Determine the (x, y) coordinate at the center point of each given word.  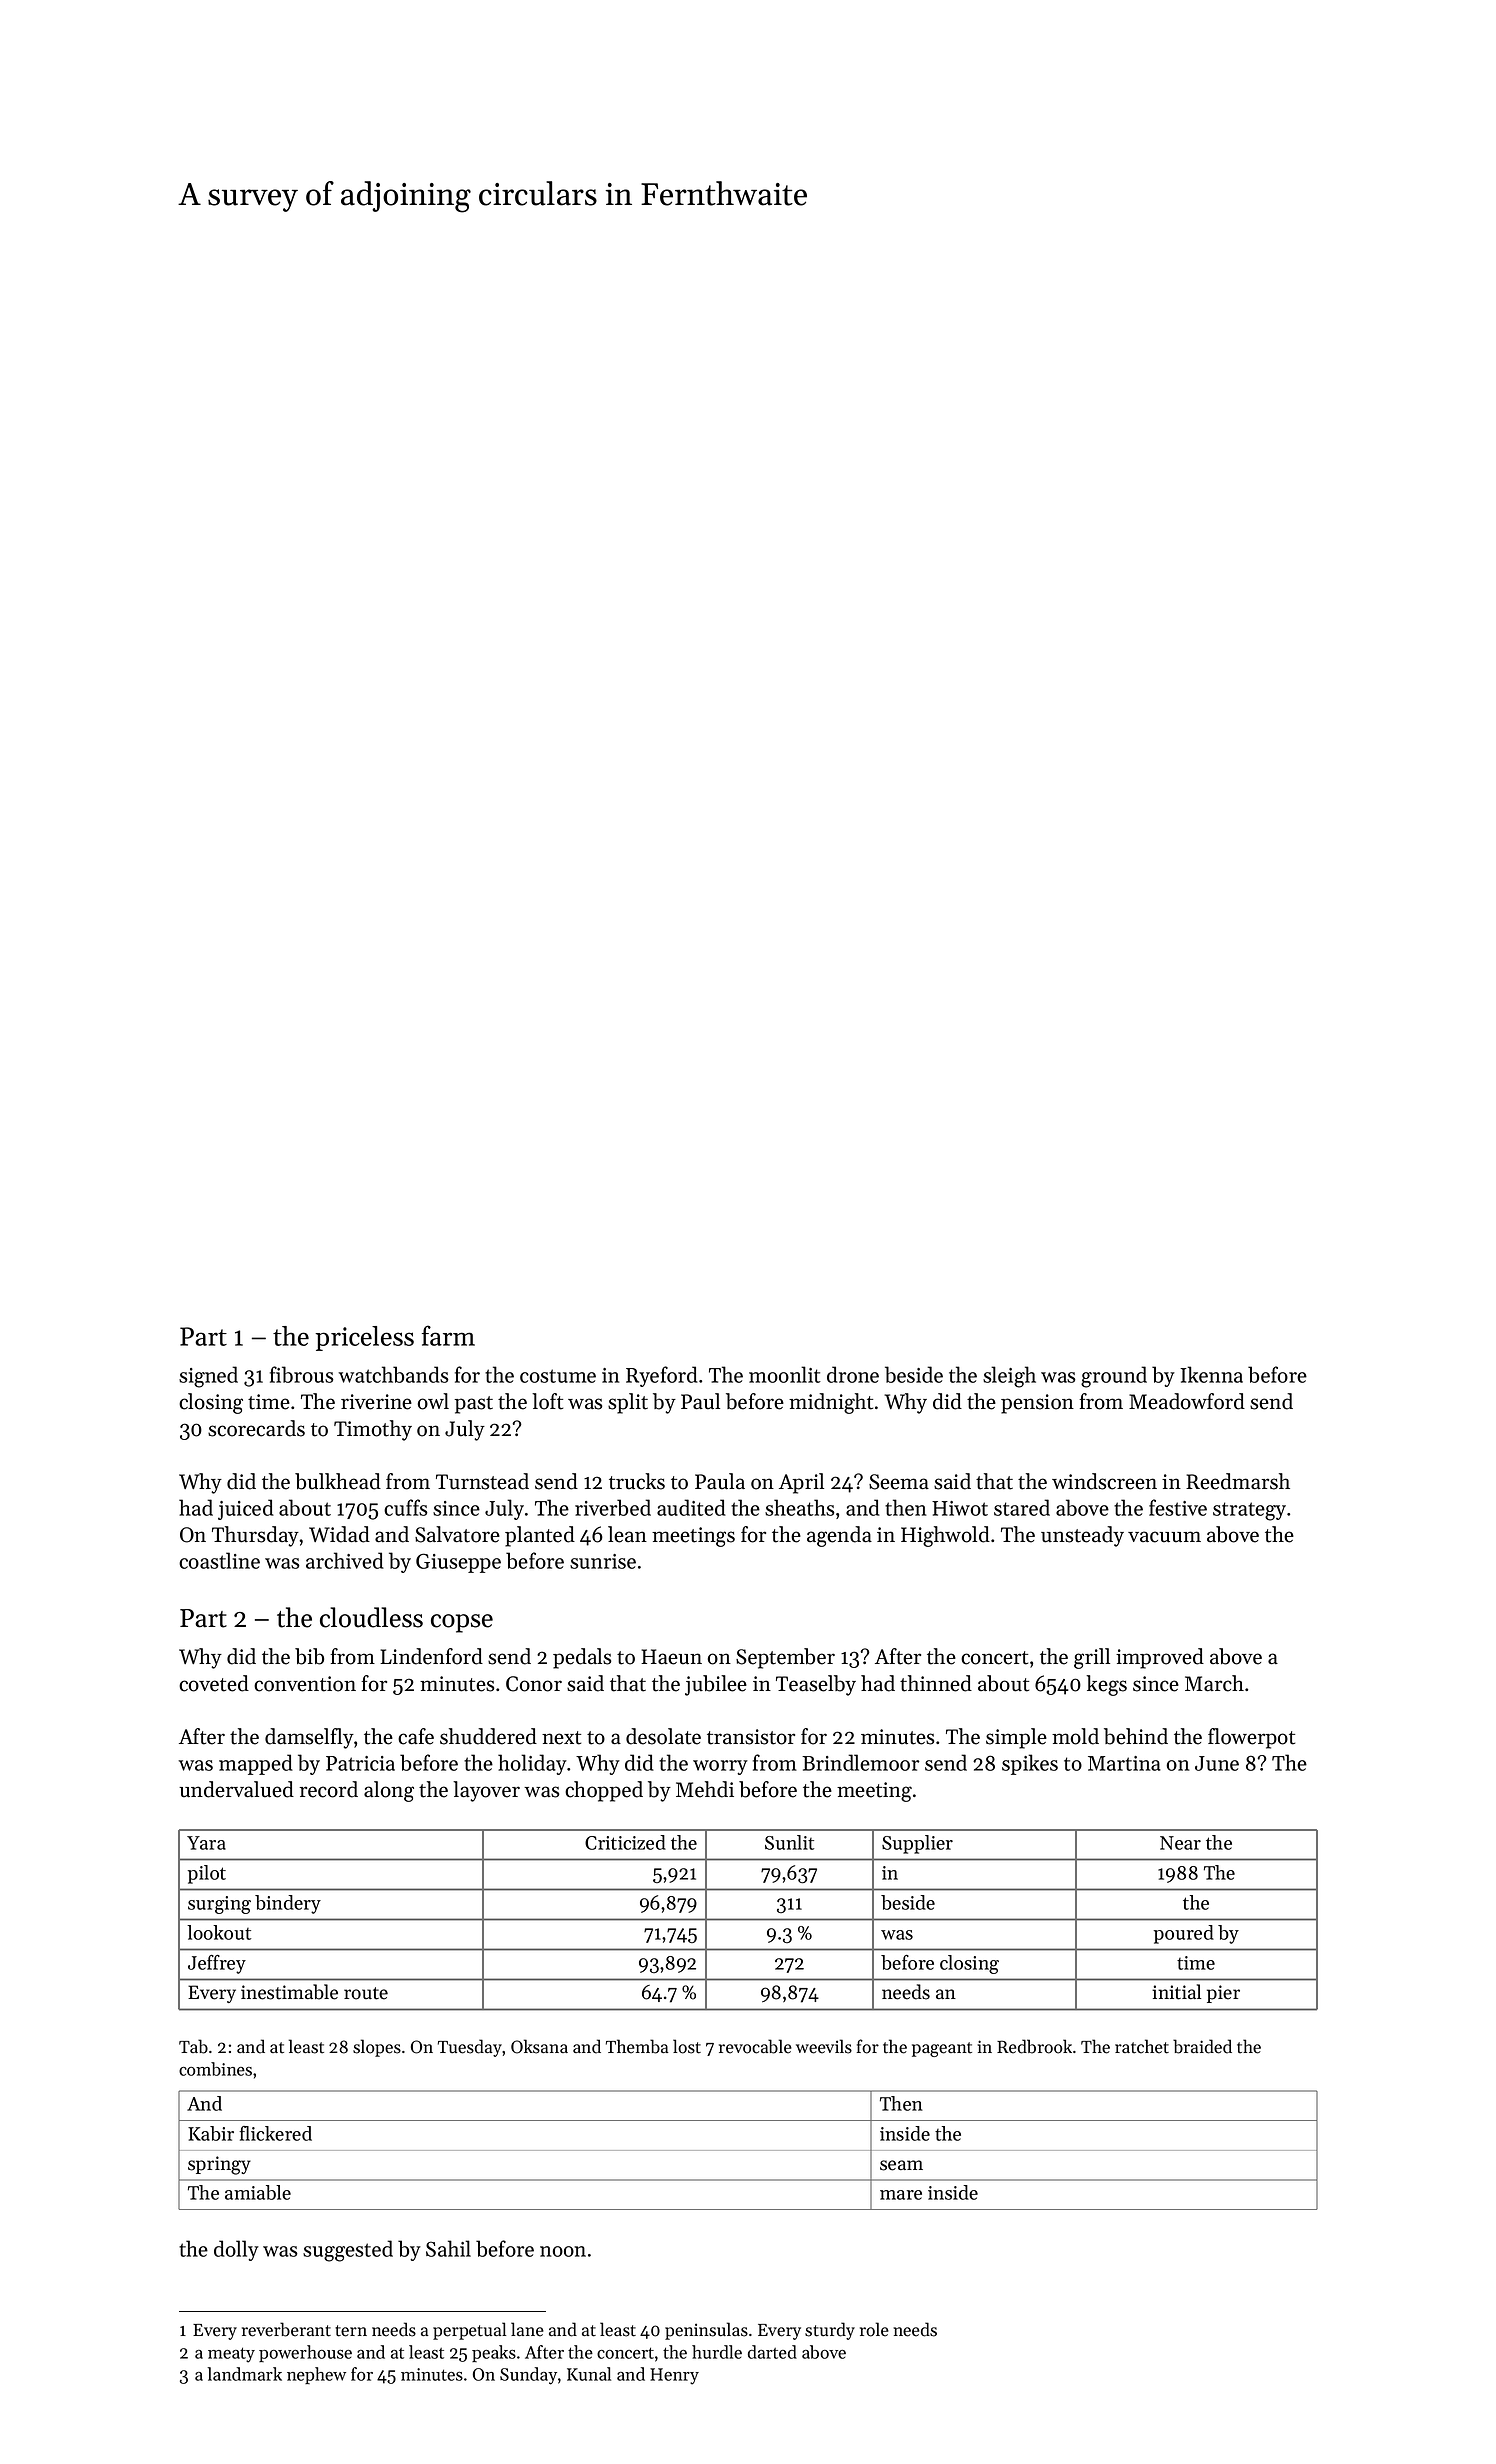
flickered (275, 2133)
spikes (1030, 1764)
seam (901, 2165)
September (785, 1658)
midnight (831, 1403)
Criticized (625, 1842)
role (874, 2329)
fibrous (302, 1374)
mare (901, 2195)
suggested (348, 2251)
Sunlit (789, 1842)
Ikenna (1211, 1374)
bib (309, 1656)
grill (1092, 1658)
